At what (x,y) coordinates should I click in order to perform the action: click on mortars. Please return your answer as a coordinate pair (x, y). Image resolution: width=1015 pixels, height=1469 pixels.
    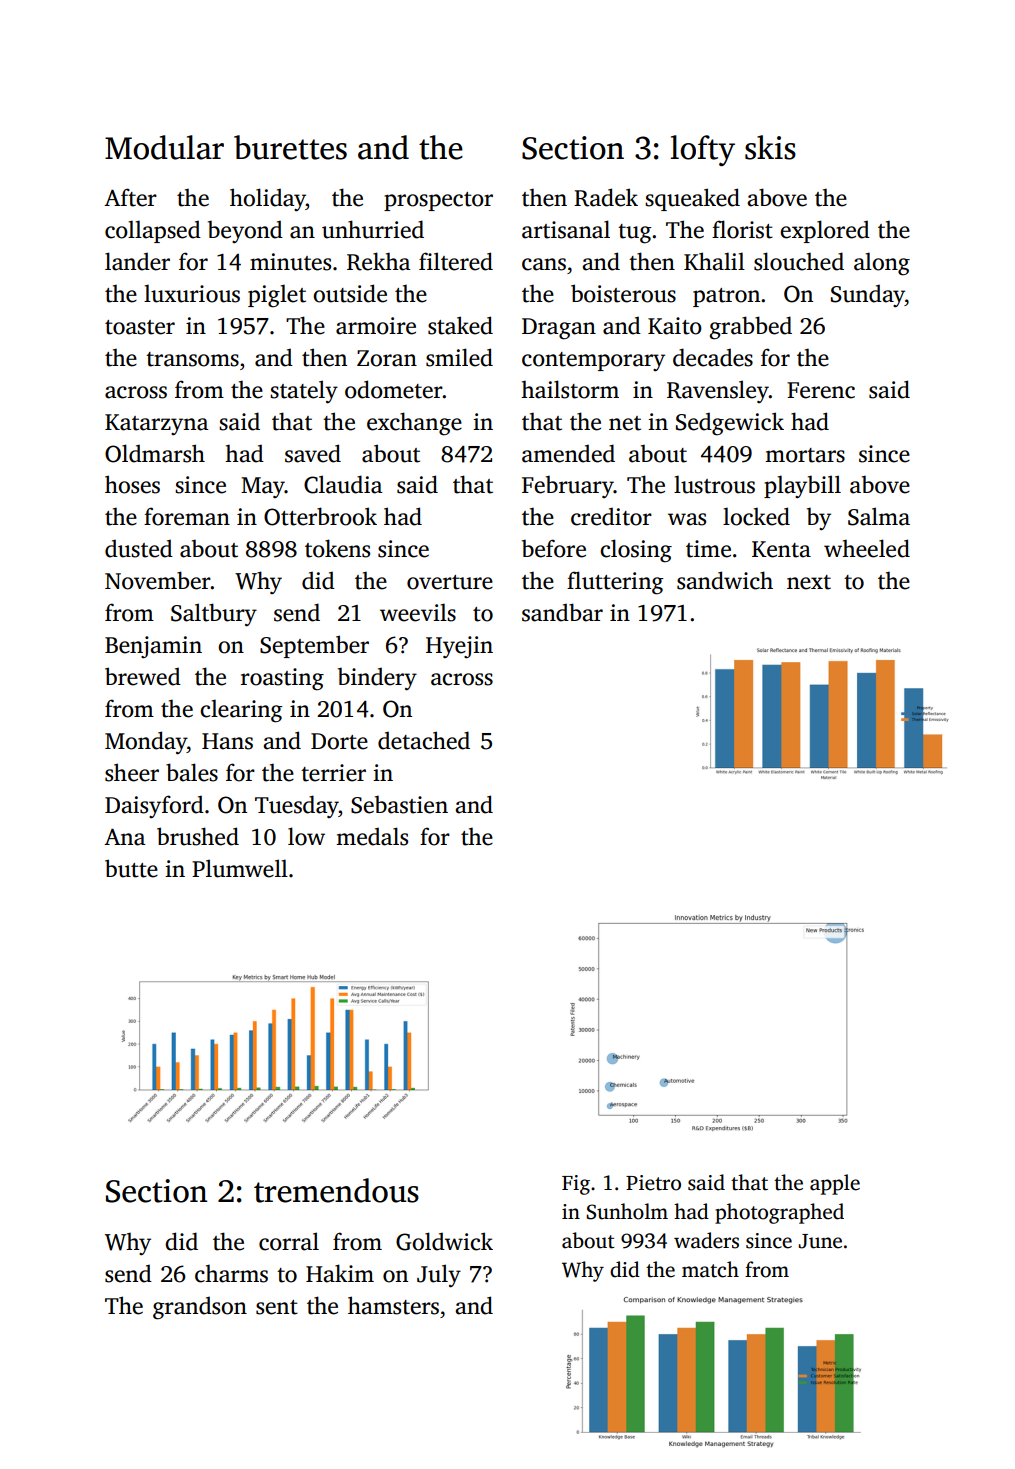
    Looking at the image, I should click on (805, 455).
